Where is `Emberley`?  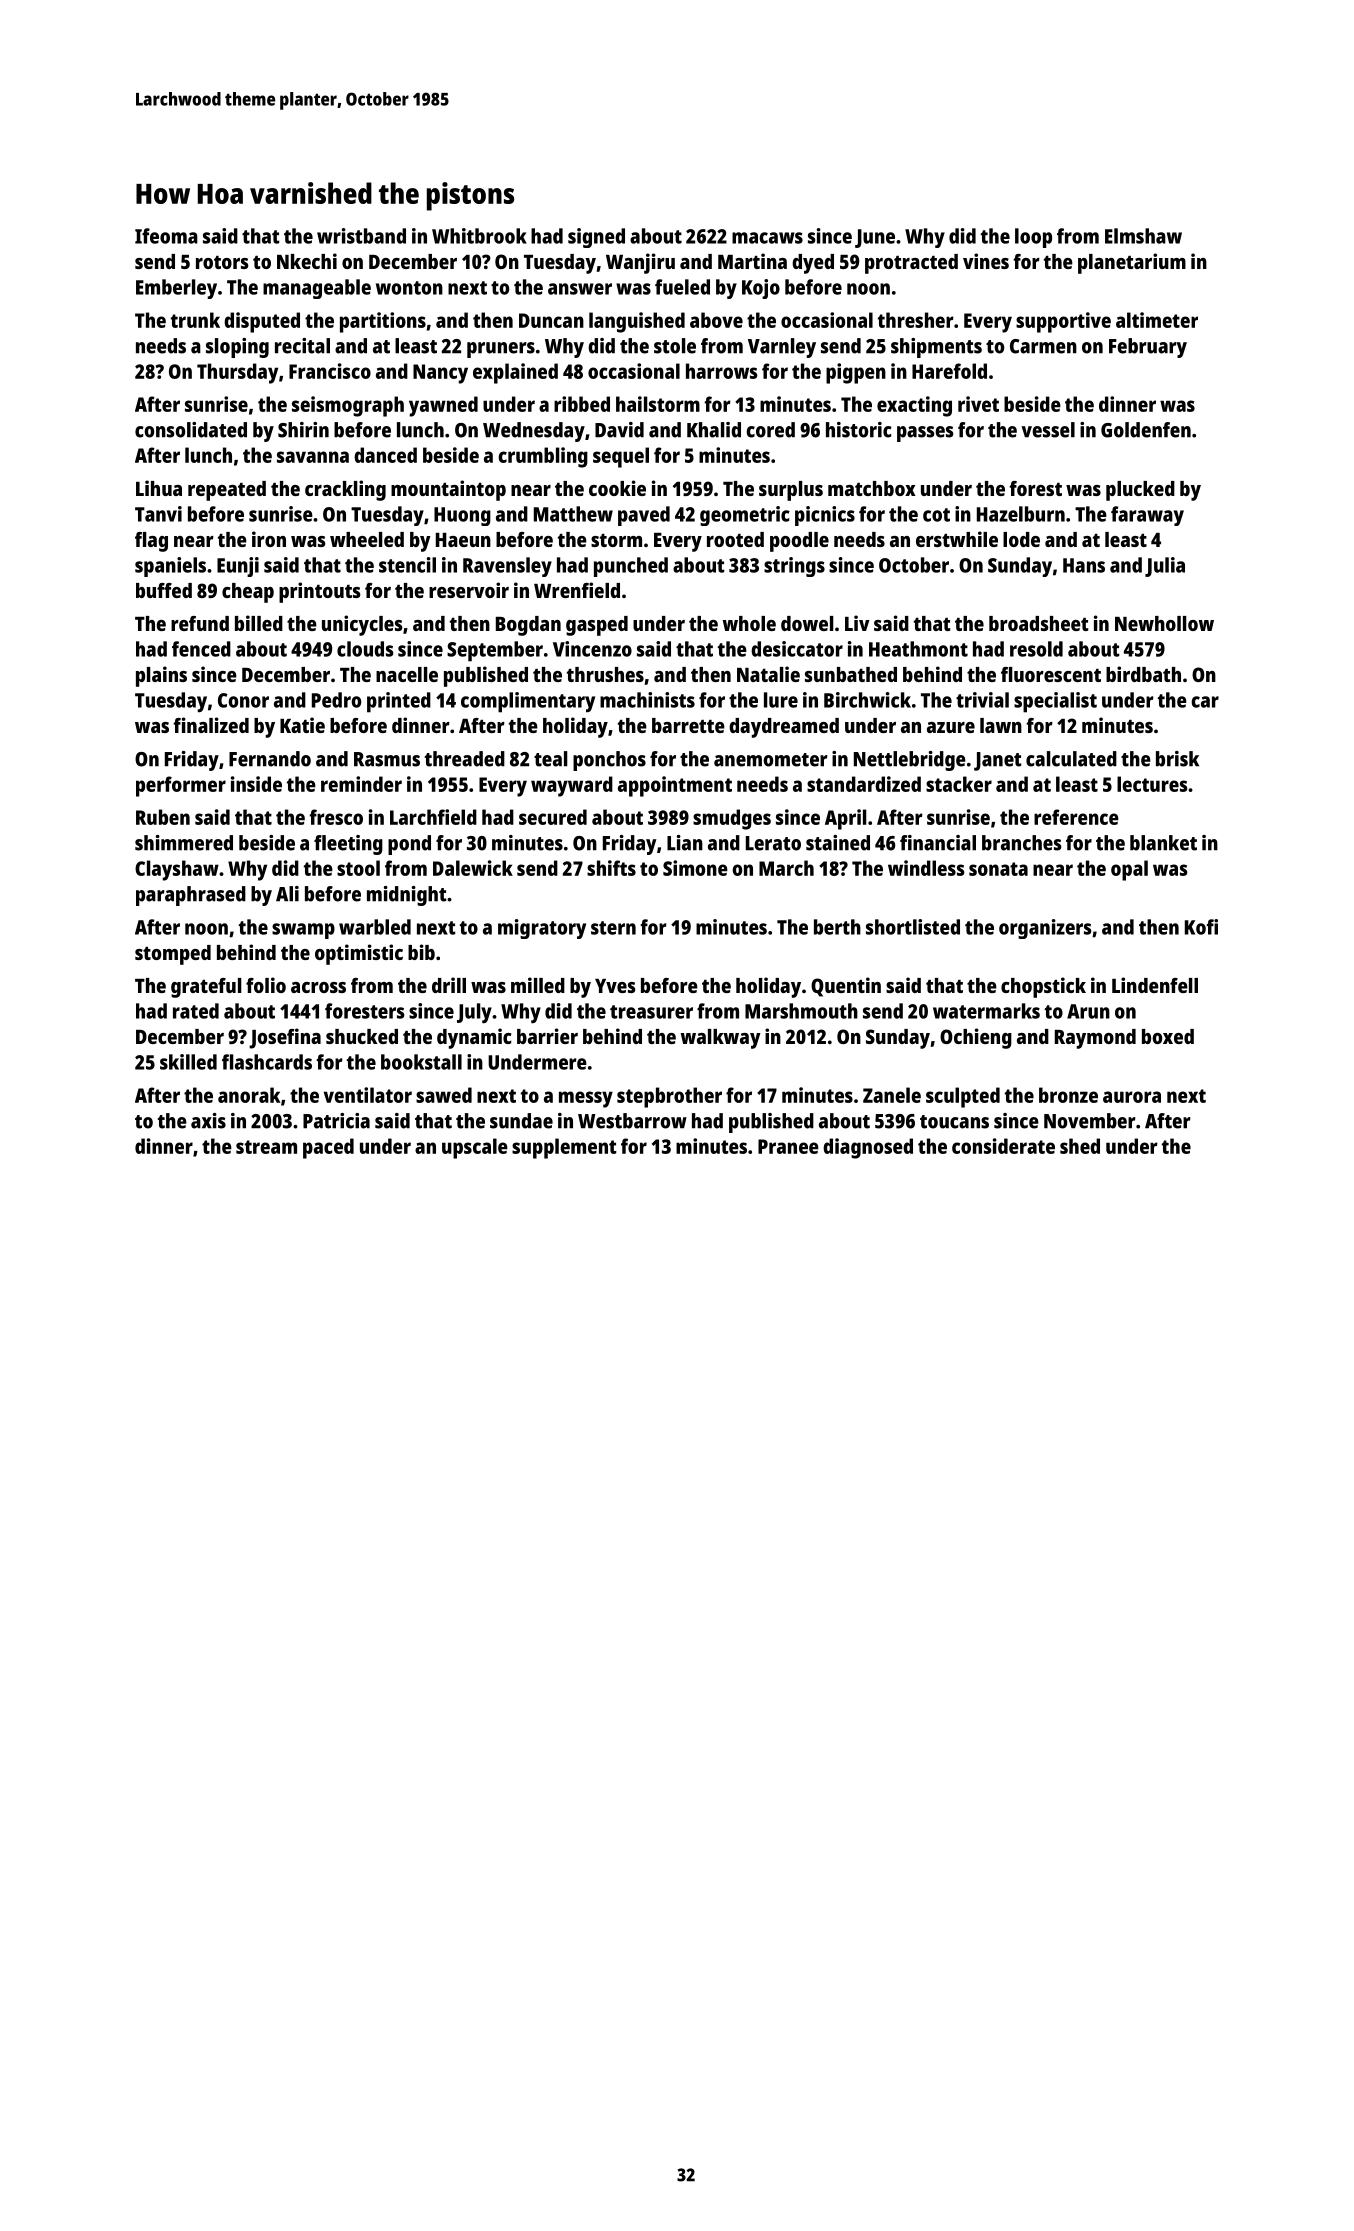
Emberley is located at coordinates (176, 289).
